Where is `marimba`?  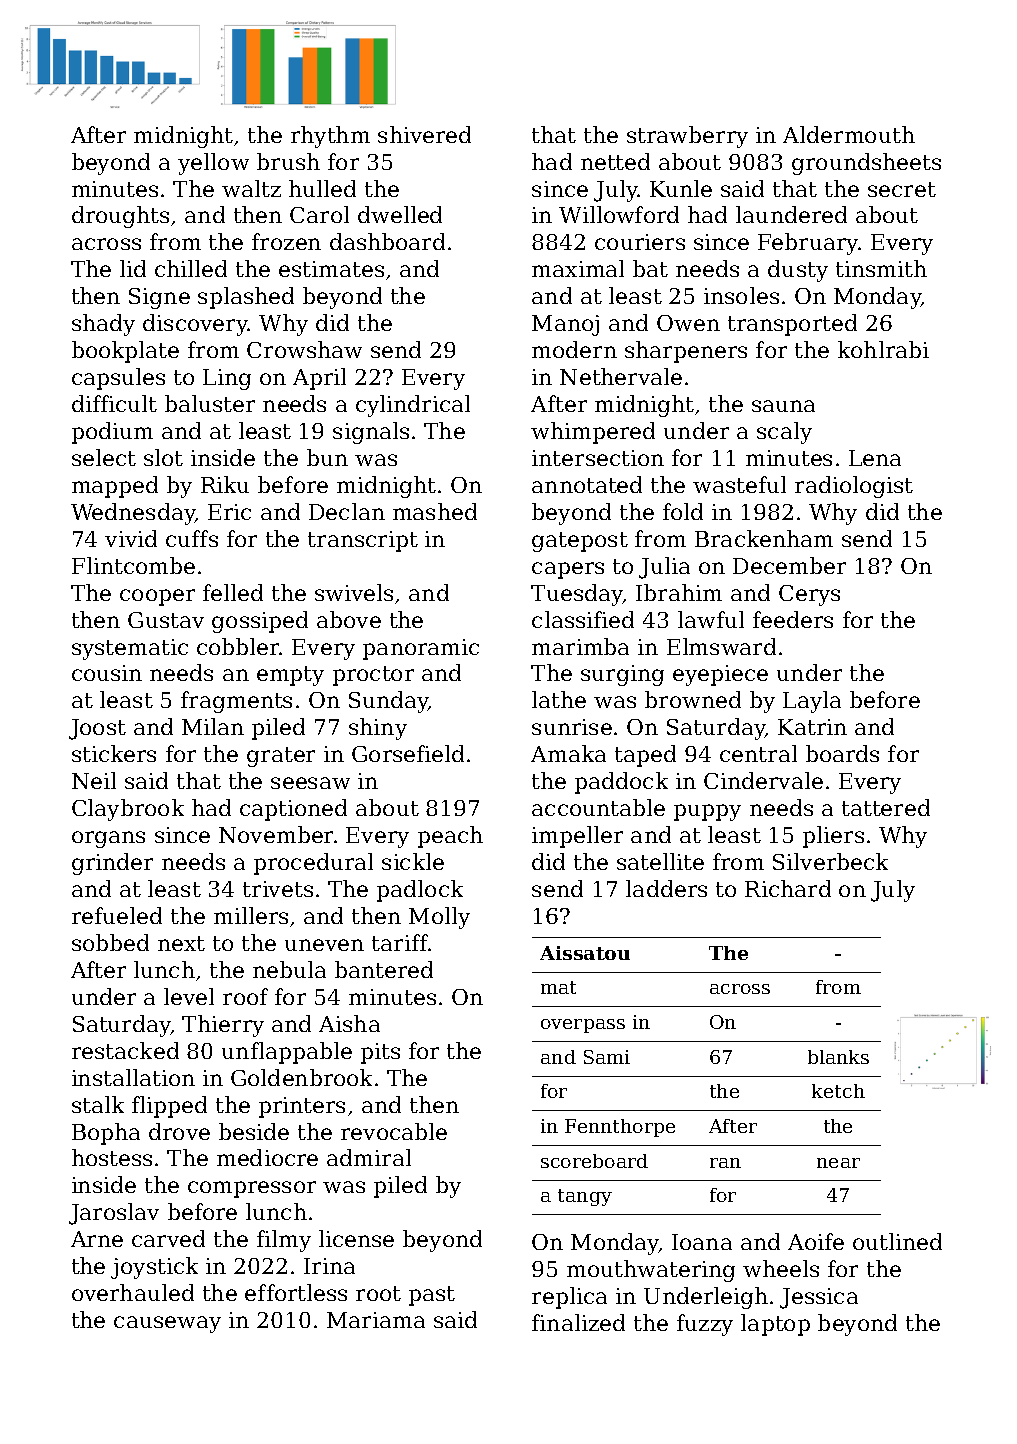 marimba is located at coordinates (580, 646).
